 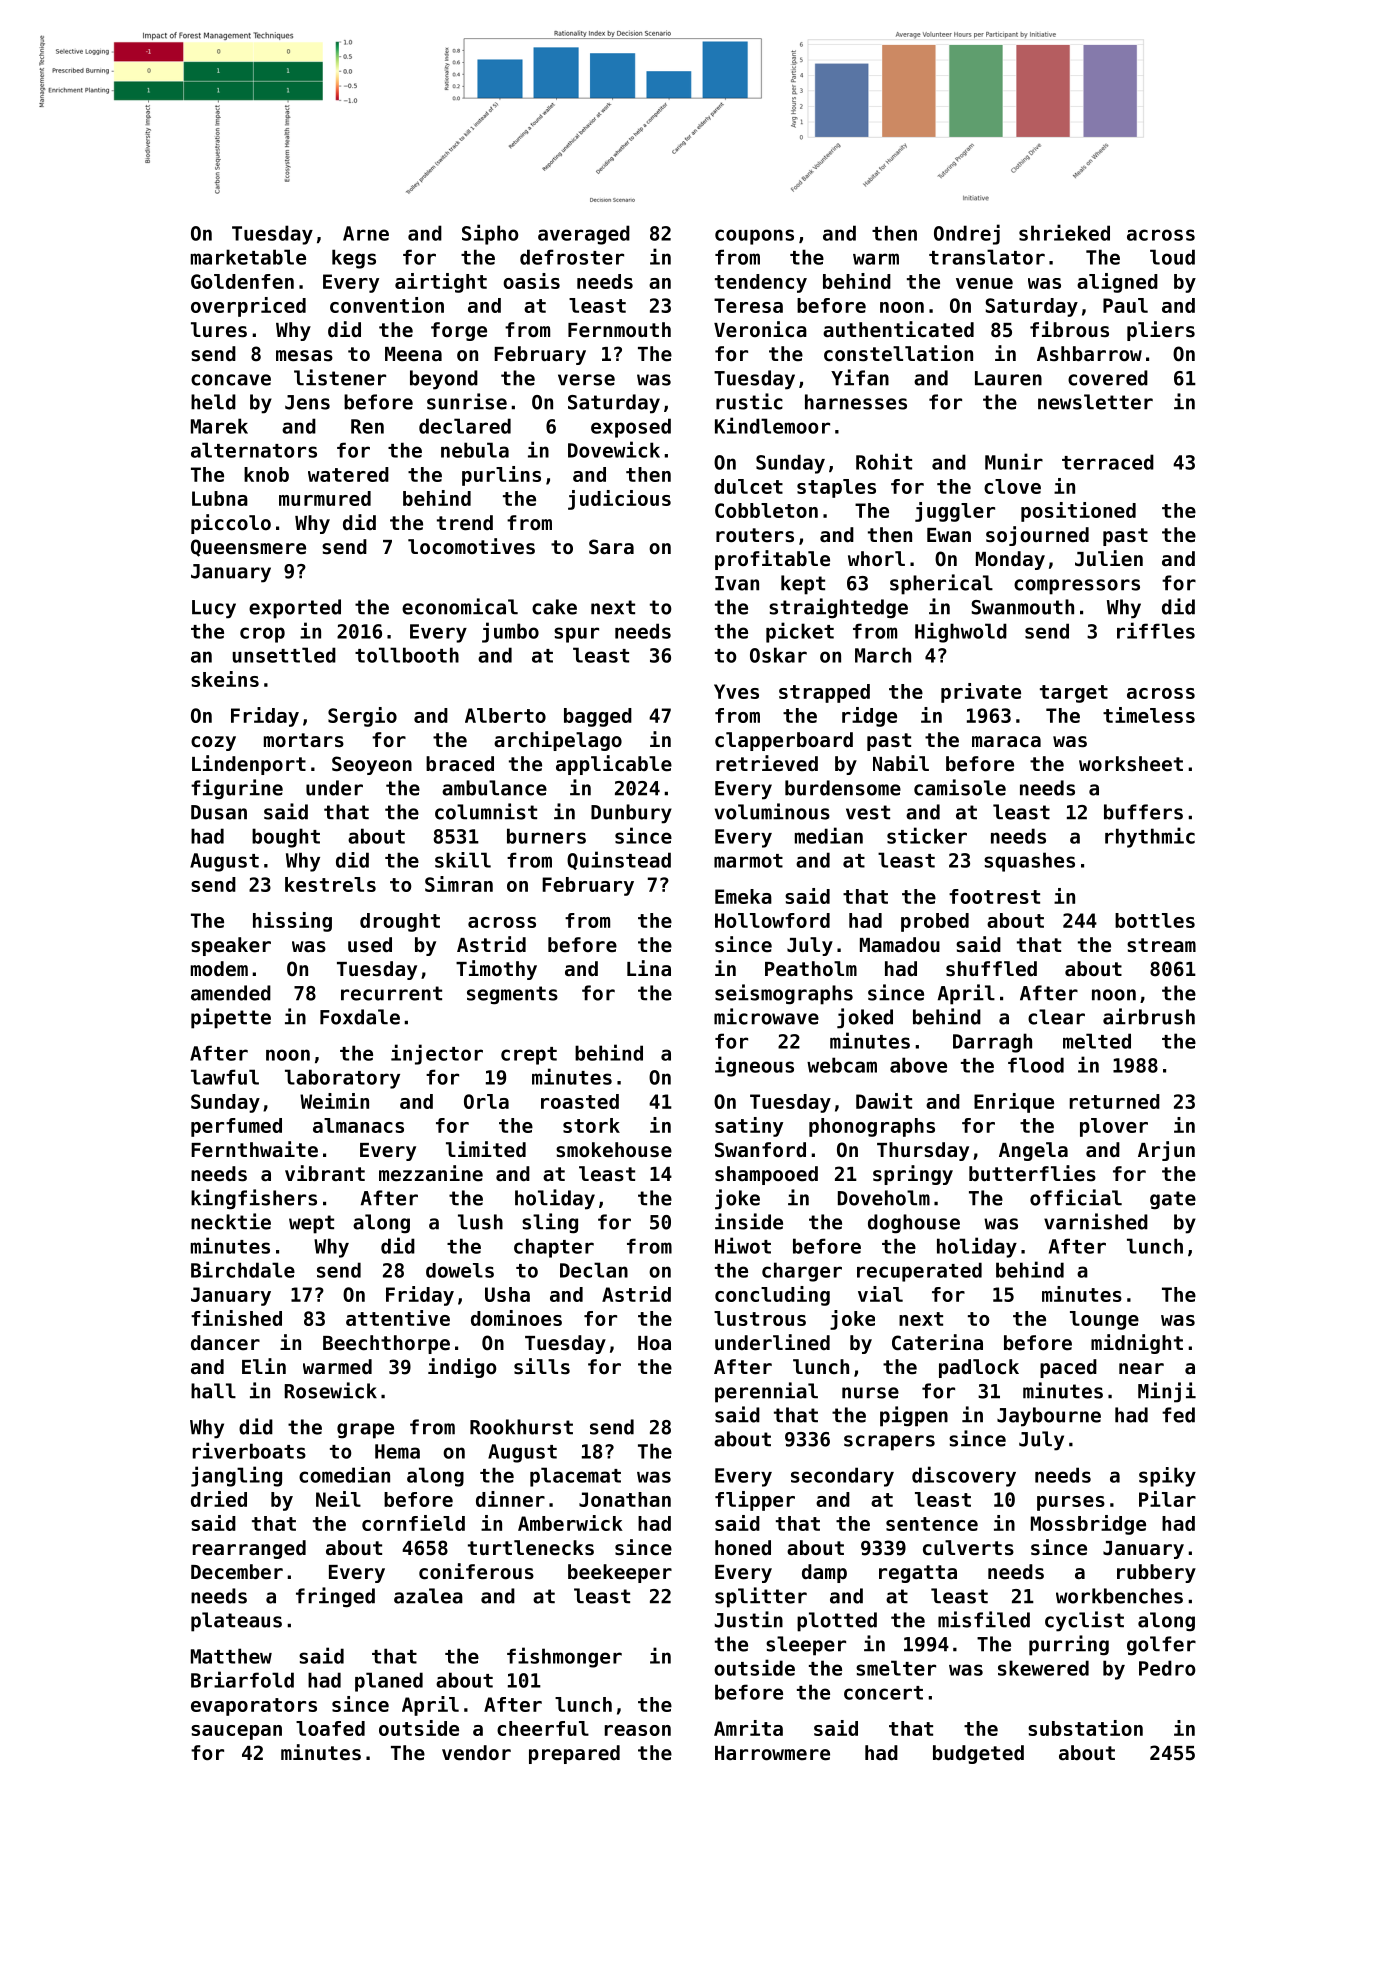 I want to click on vendor, so click(x=476, y=1753).
